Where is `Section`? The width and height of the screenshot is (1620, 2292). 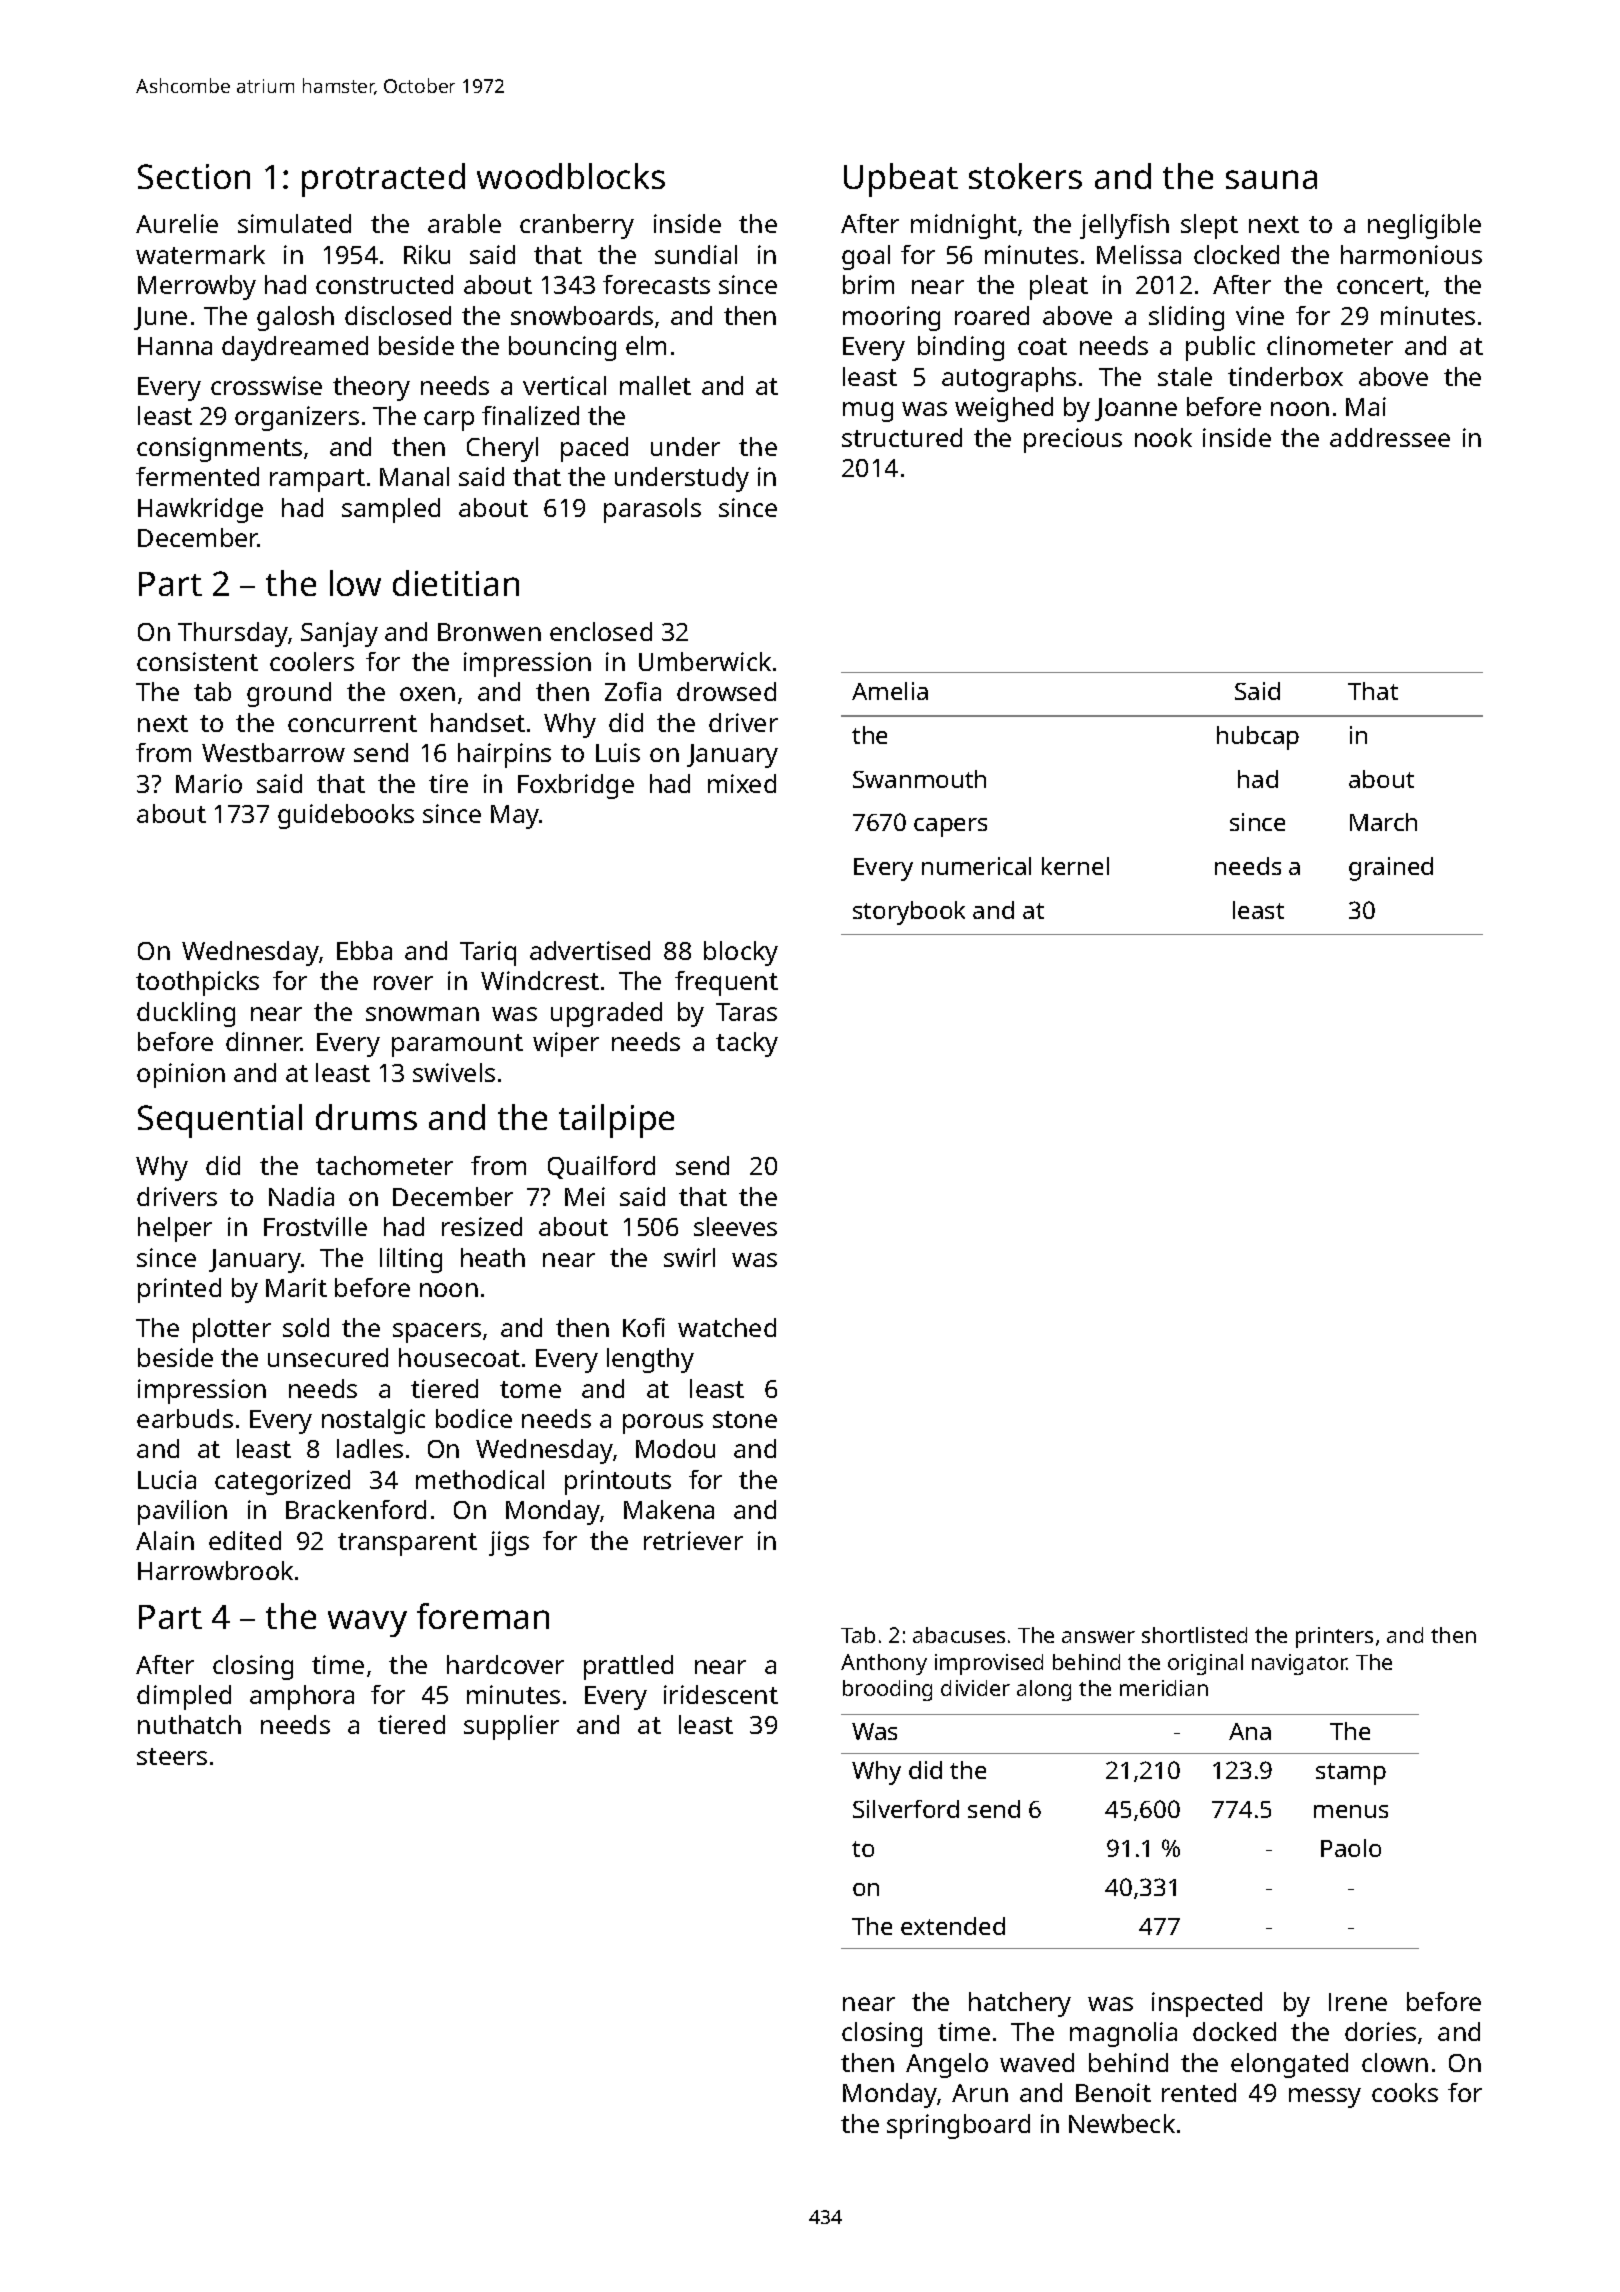
Section is located at coordinates (194, 176).
